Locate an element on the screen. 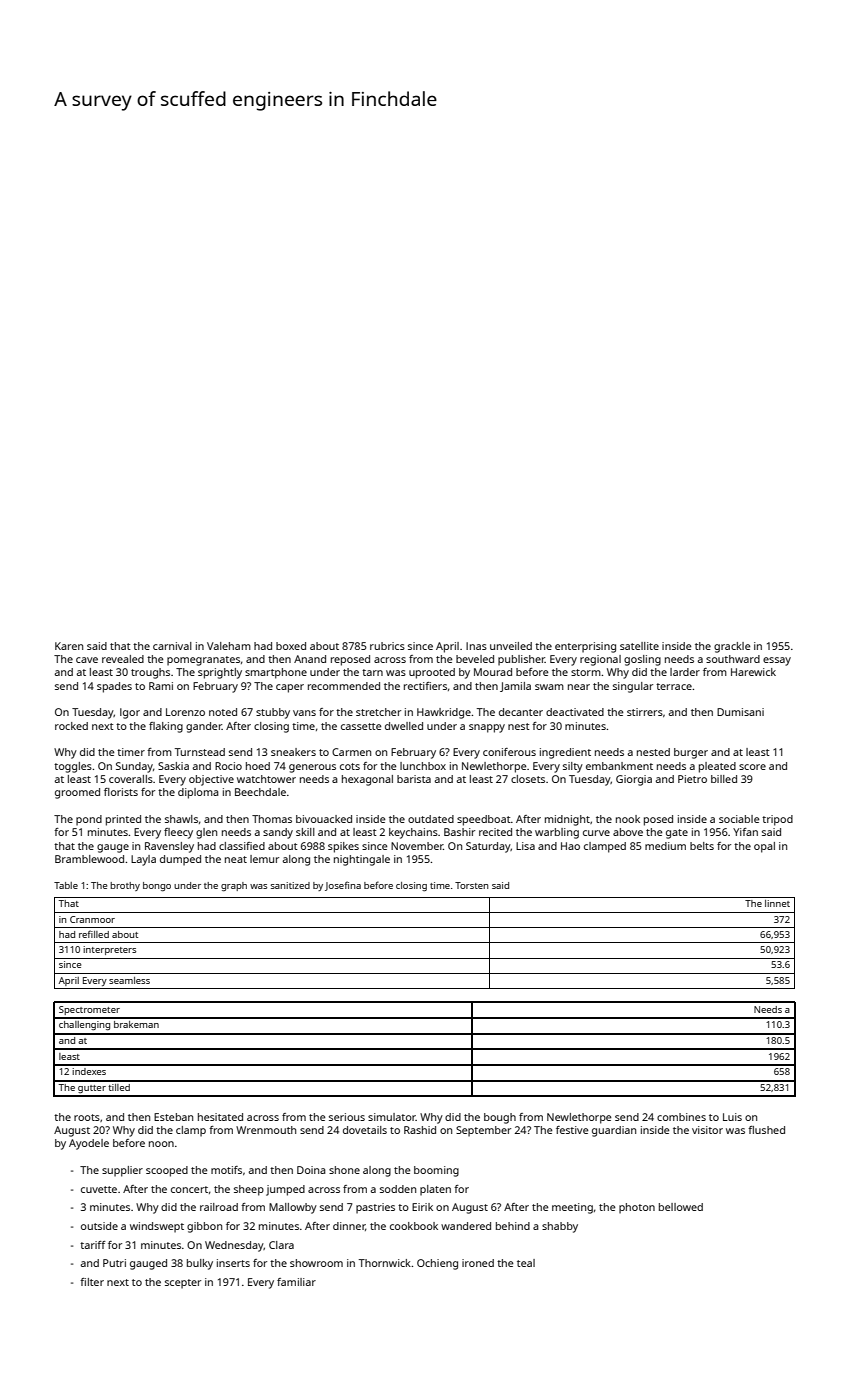  shabby is located at coordinates (560, 1227).
